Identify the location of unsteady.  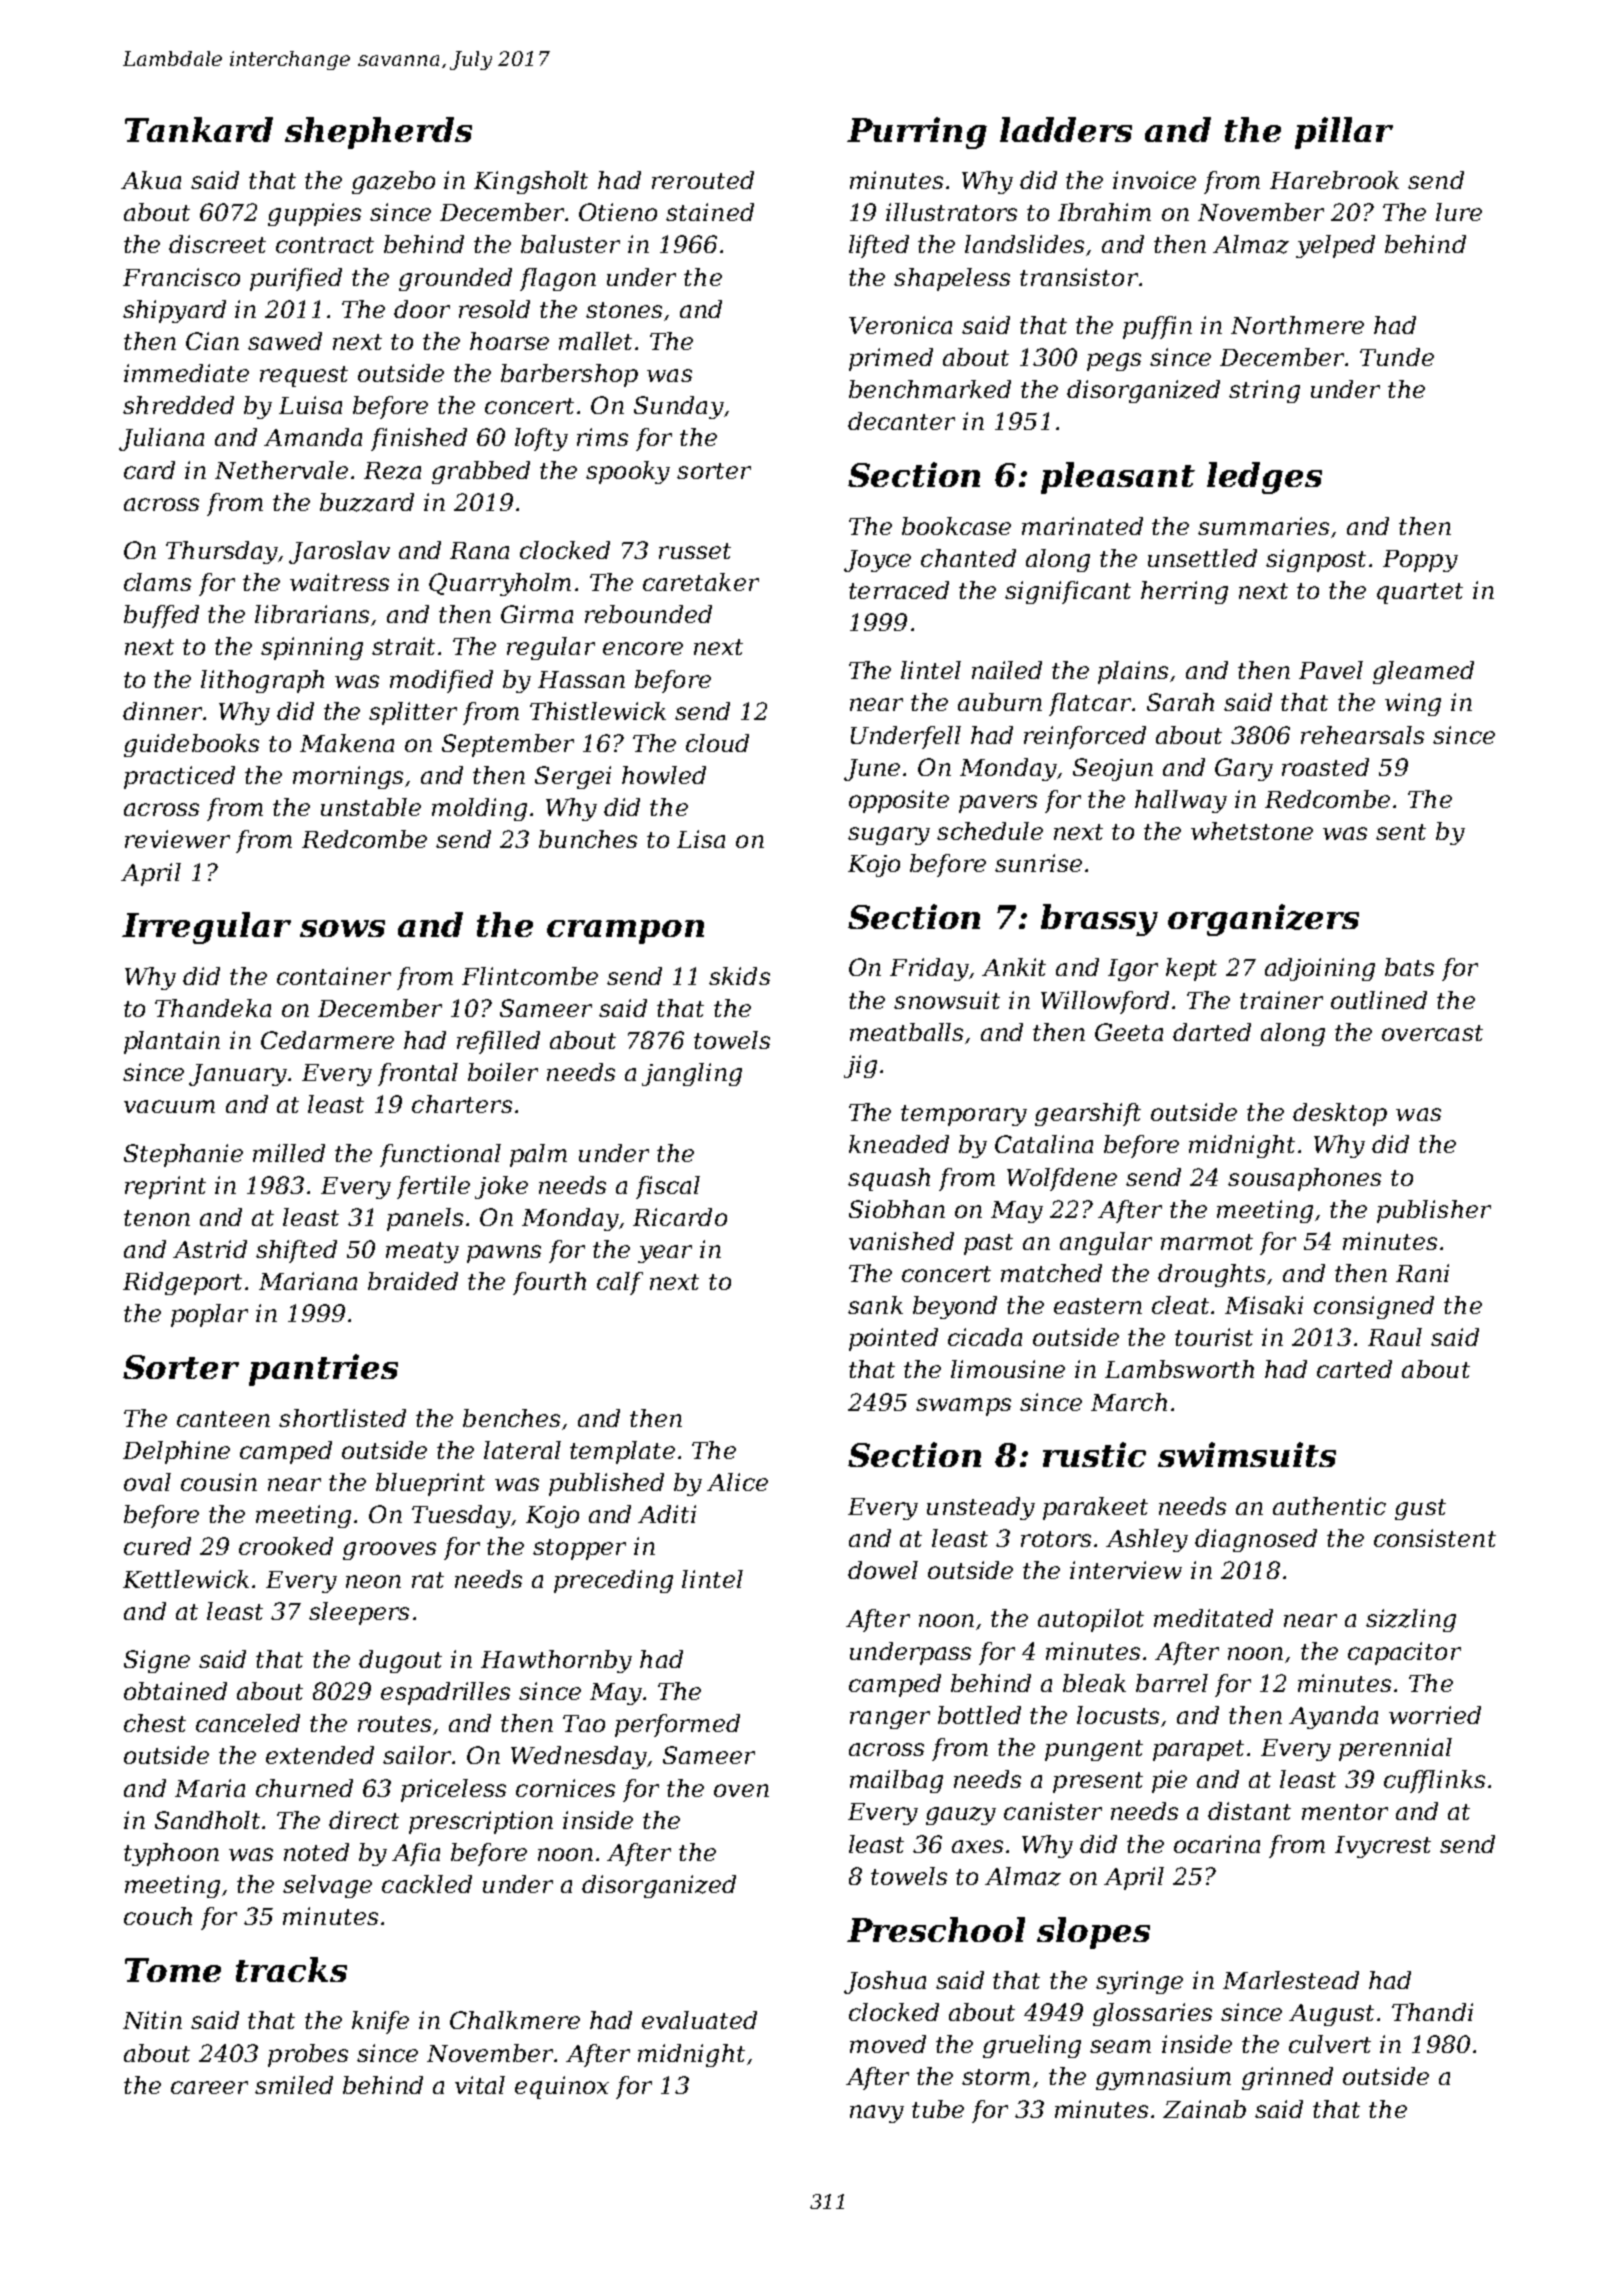
(981, 1508).
